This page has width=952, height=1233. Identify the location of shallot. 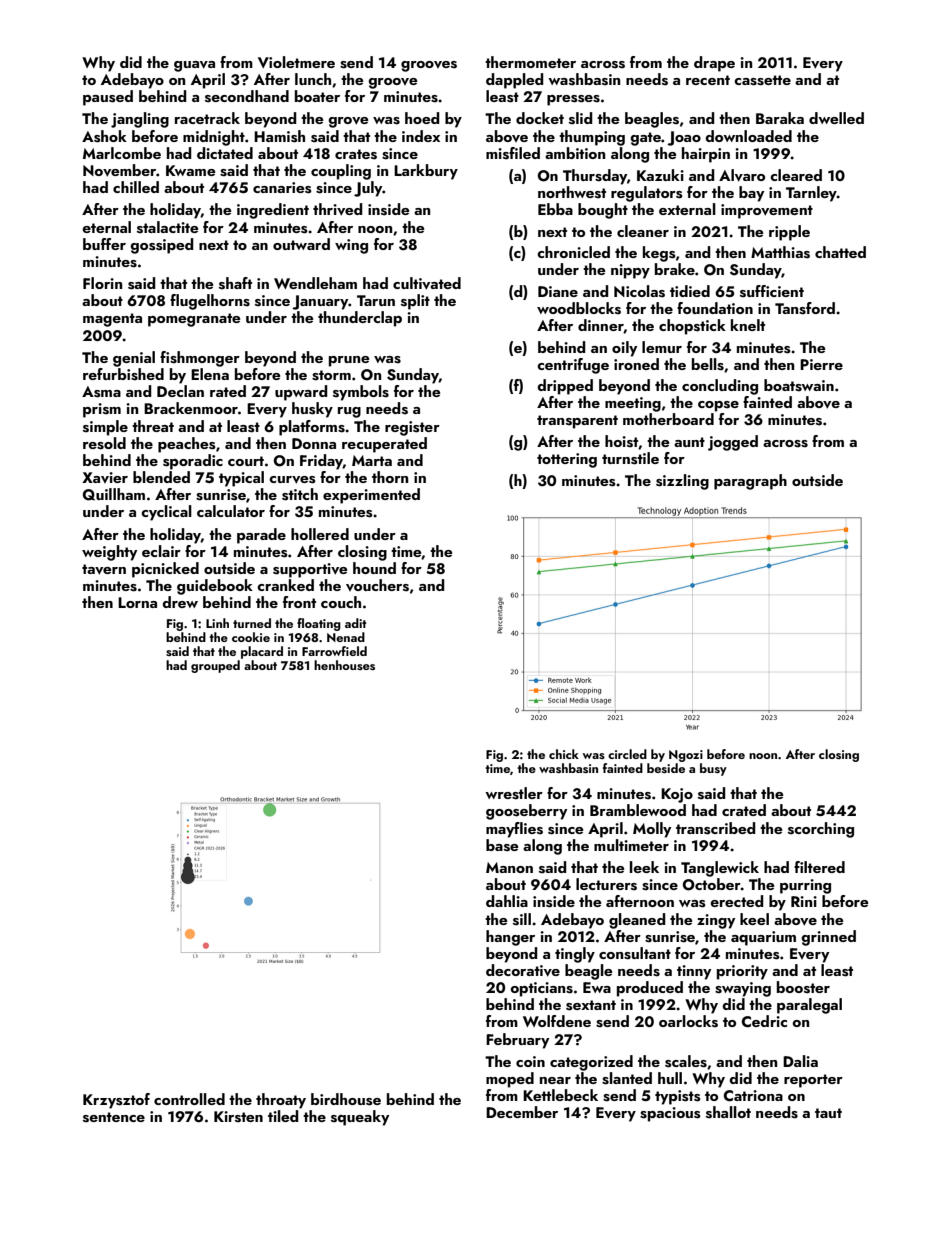
(728, 1112).
